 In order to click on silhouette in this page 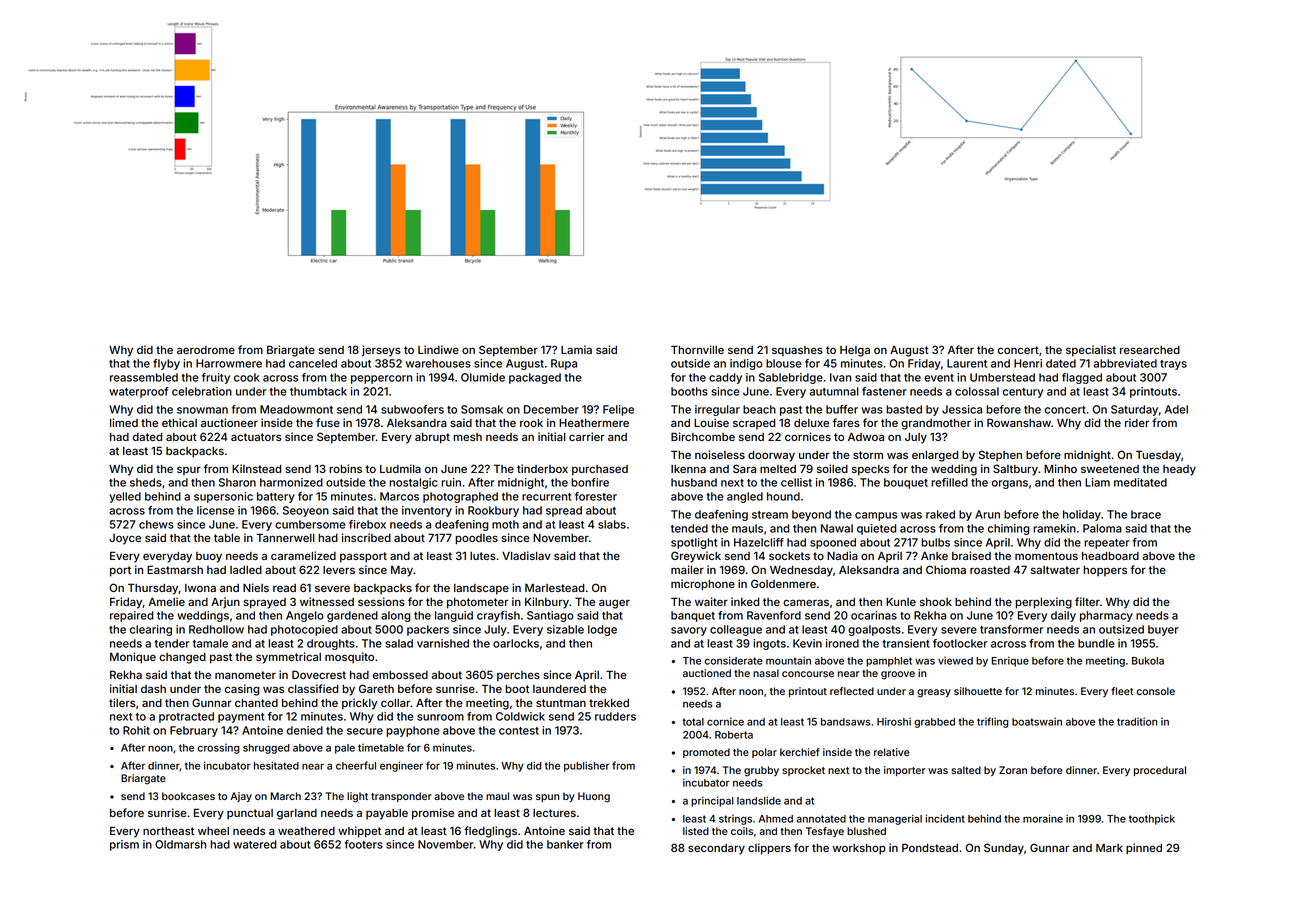, I will do `click(978, 691)`.
